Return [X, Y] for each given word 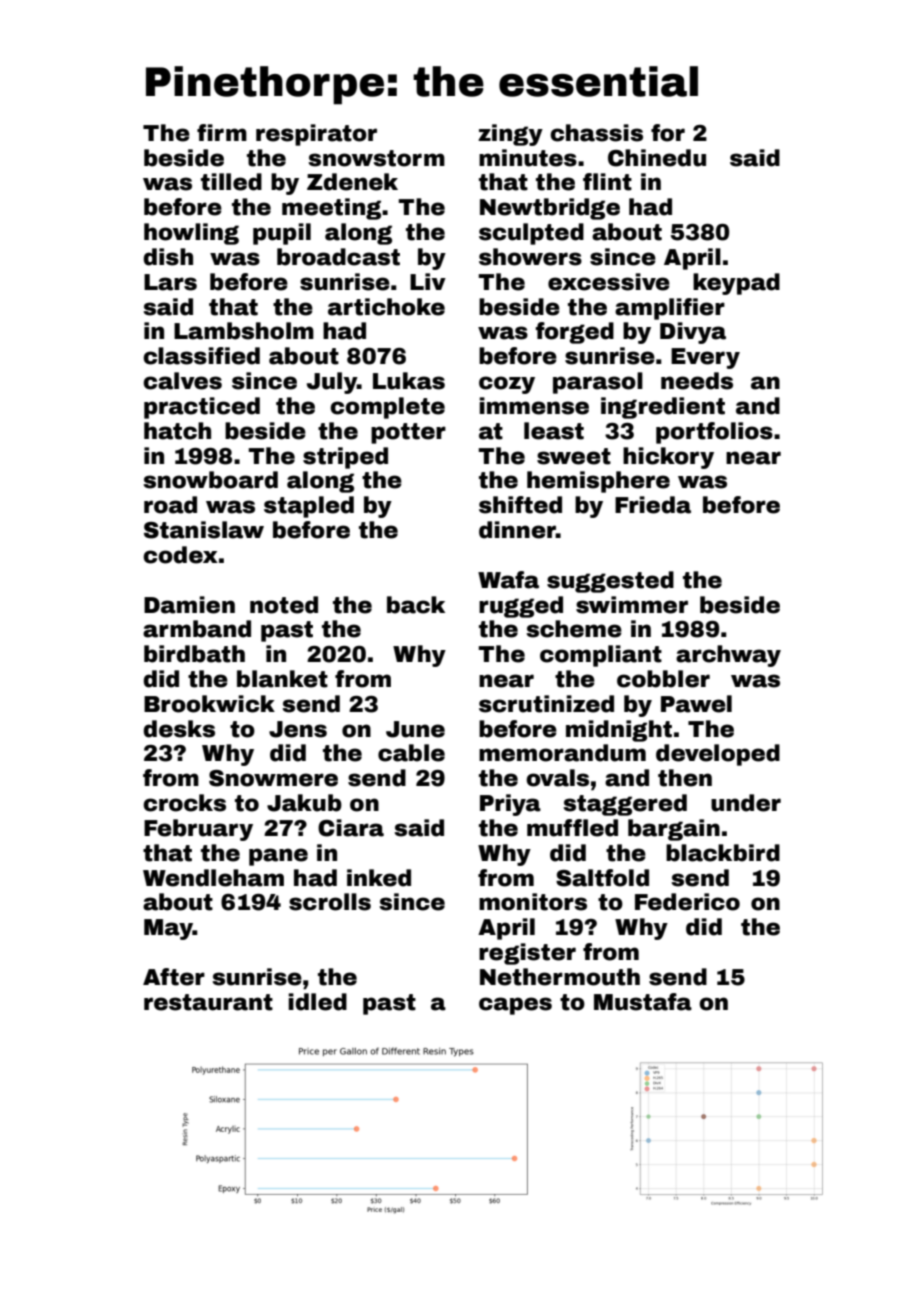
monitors [533, 902]
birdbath [194, 654]
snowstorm [376, 158]
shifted [520, 505]
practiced [202, 408]
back [416, 605]
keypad [736, 284]
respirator [316, 135]
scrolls [330, 902]
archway [728, 656]
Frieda [653, 505]
